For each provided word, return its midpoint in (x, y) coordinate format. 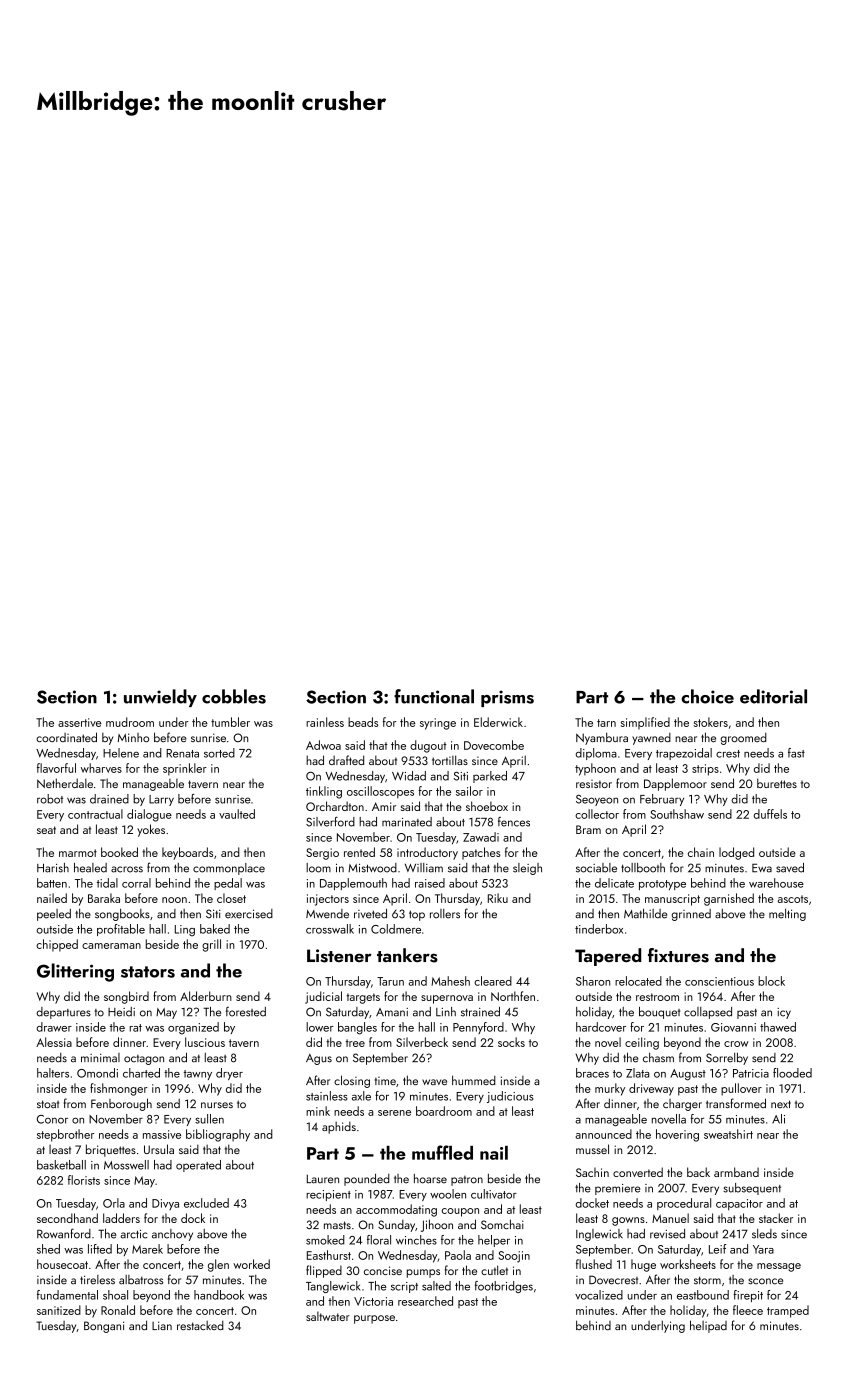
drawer (54, 1027)
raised (430, 883)
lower (320, 1027)
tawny (197, 1075)
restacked (200, 1325)
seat (46, 830)
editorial (773, 696)
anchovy (172, 1235)
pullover (741, 1089)
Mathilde (645, 913)
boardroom (444, 1111)
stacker (776, 1218)
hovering (677, 1135)
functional (434, 696)
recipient (328, 1195)
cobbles (234, 696)
